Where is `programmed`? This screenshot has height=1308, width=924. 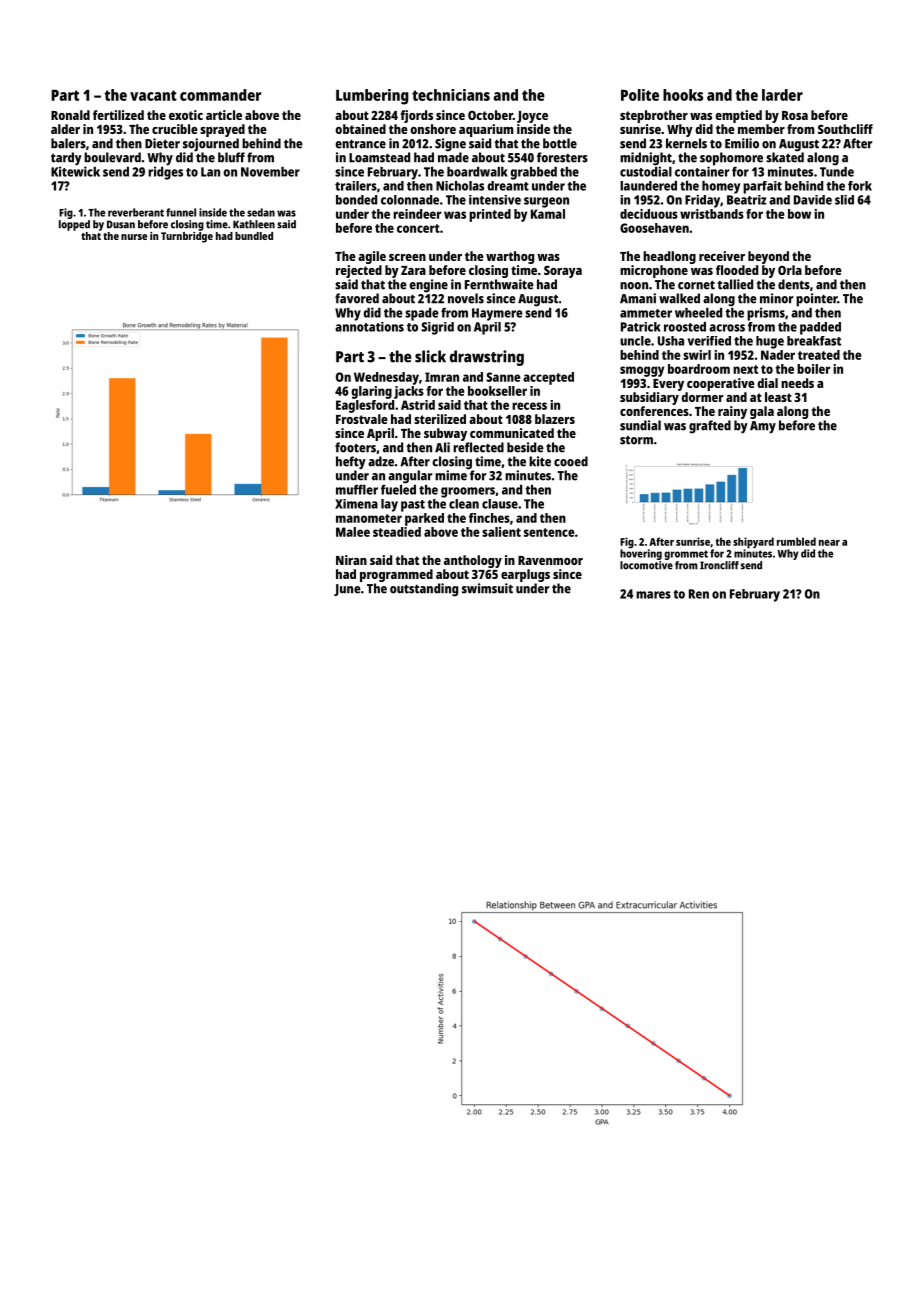 programmed is located at coordinates (396, 575).
